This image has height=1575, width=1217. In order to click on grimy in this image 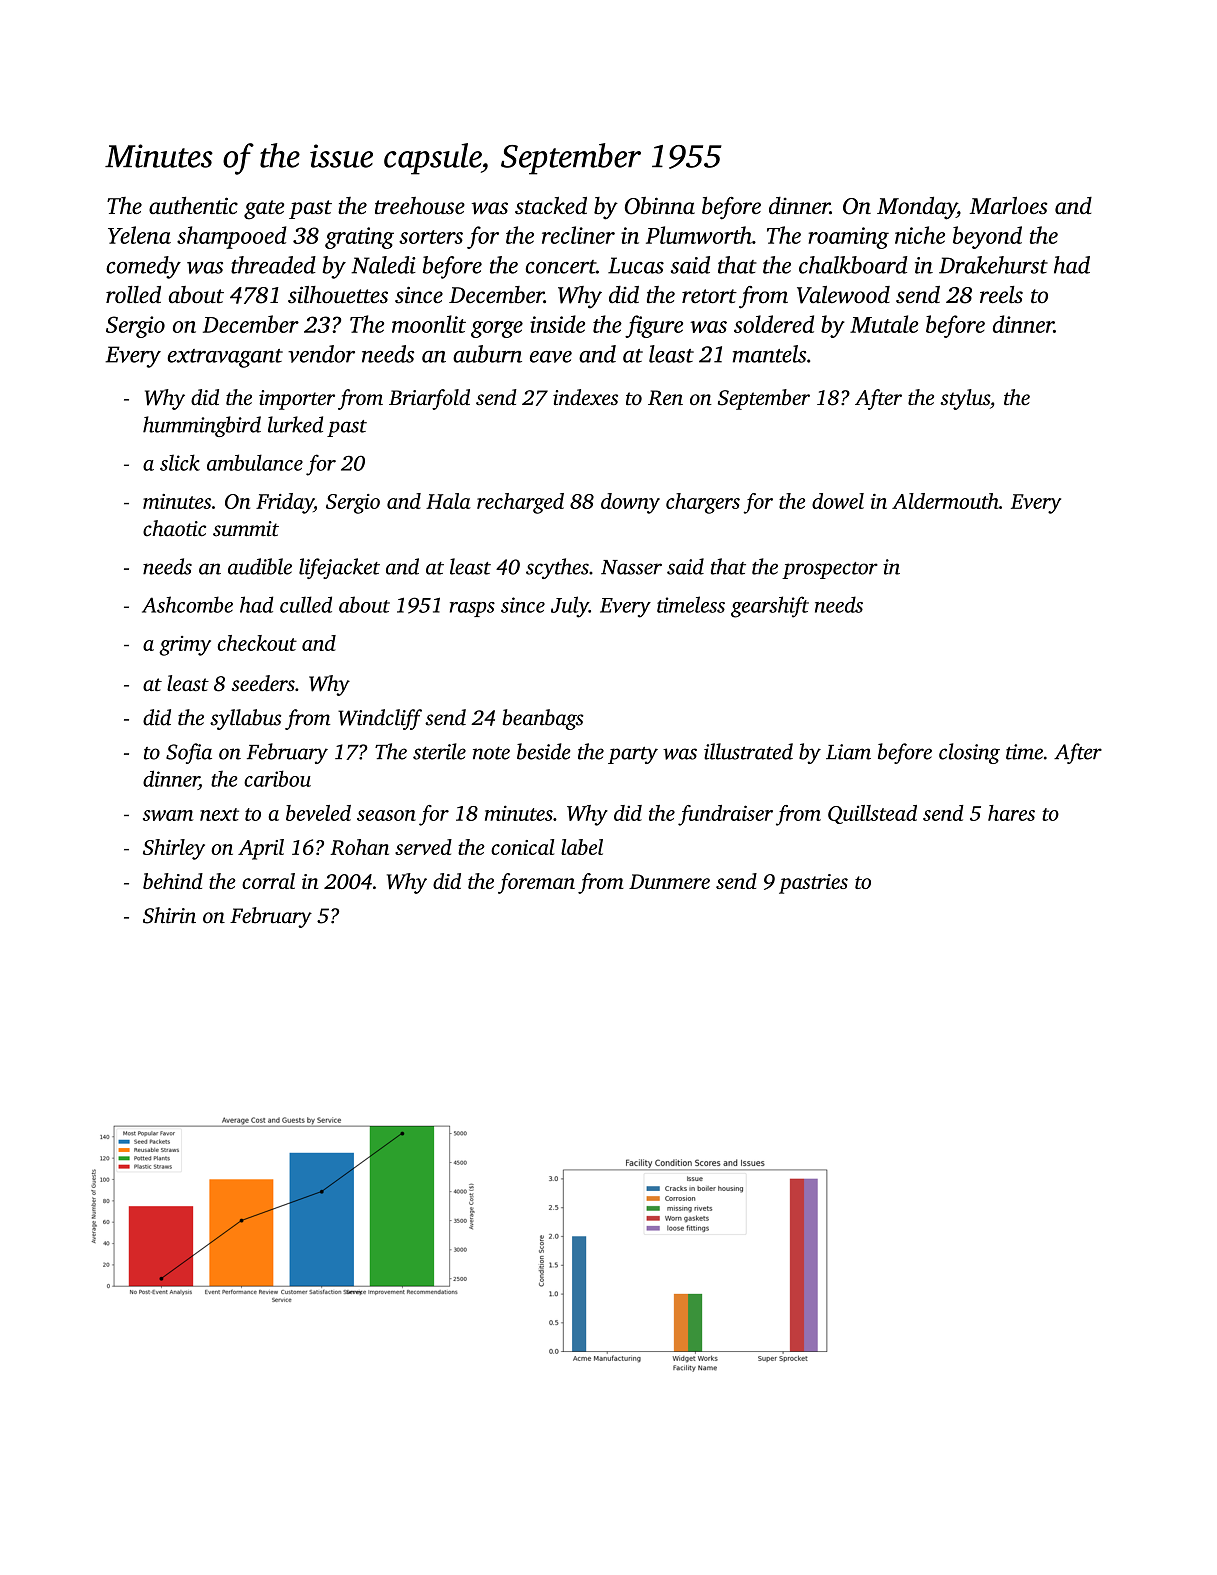, I will do `click(185, 646)`.
